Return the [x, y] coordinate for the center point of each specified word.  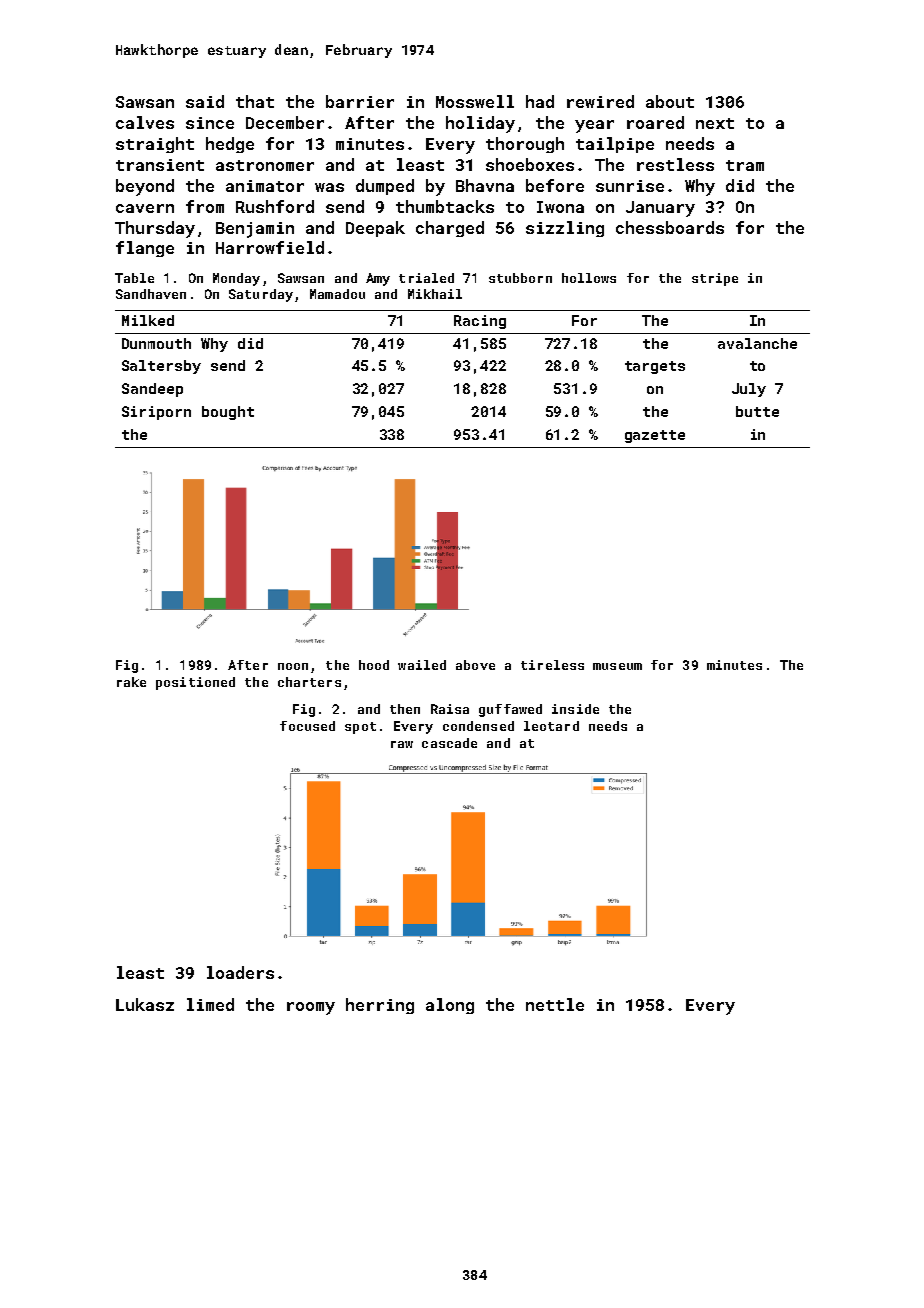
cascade [449, 743]
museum [617, 666]
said [205, 101]
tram [745, 165]
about [670, 101]
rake [131, 682]
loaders [240, 972]
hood [374, 665]
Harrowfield [270, 247]
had [540, 101]
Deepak [375, 229]
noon [293, 666]
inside [575, 709]
